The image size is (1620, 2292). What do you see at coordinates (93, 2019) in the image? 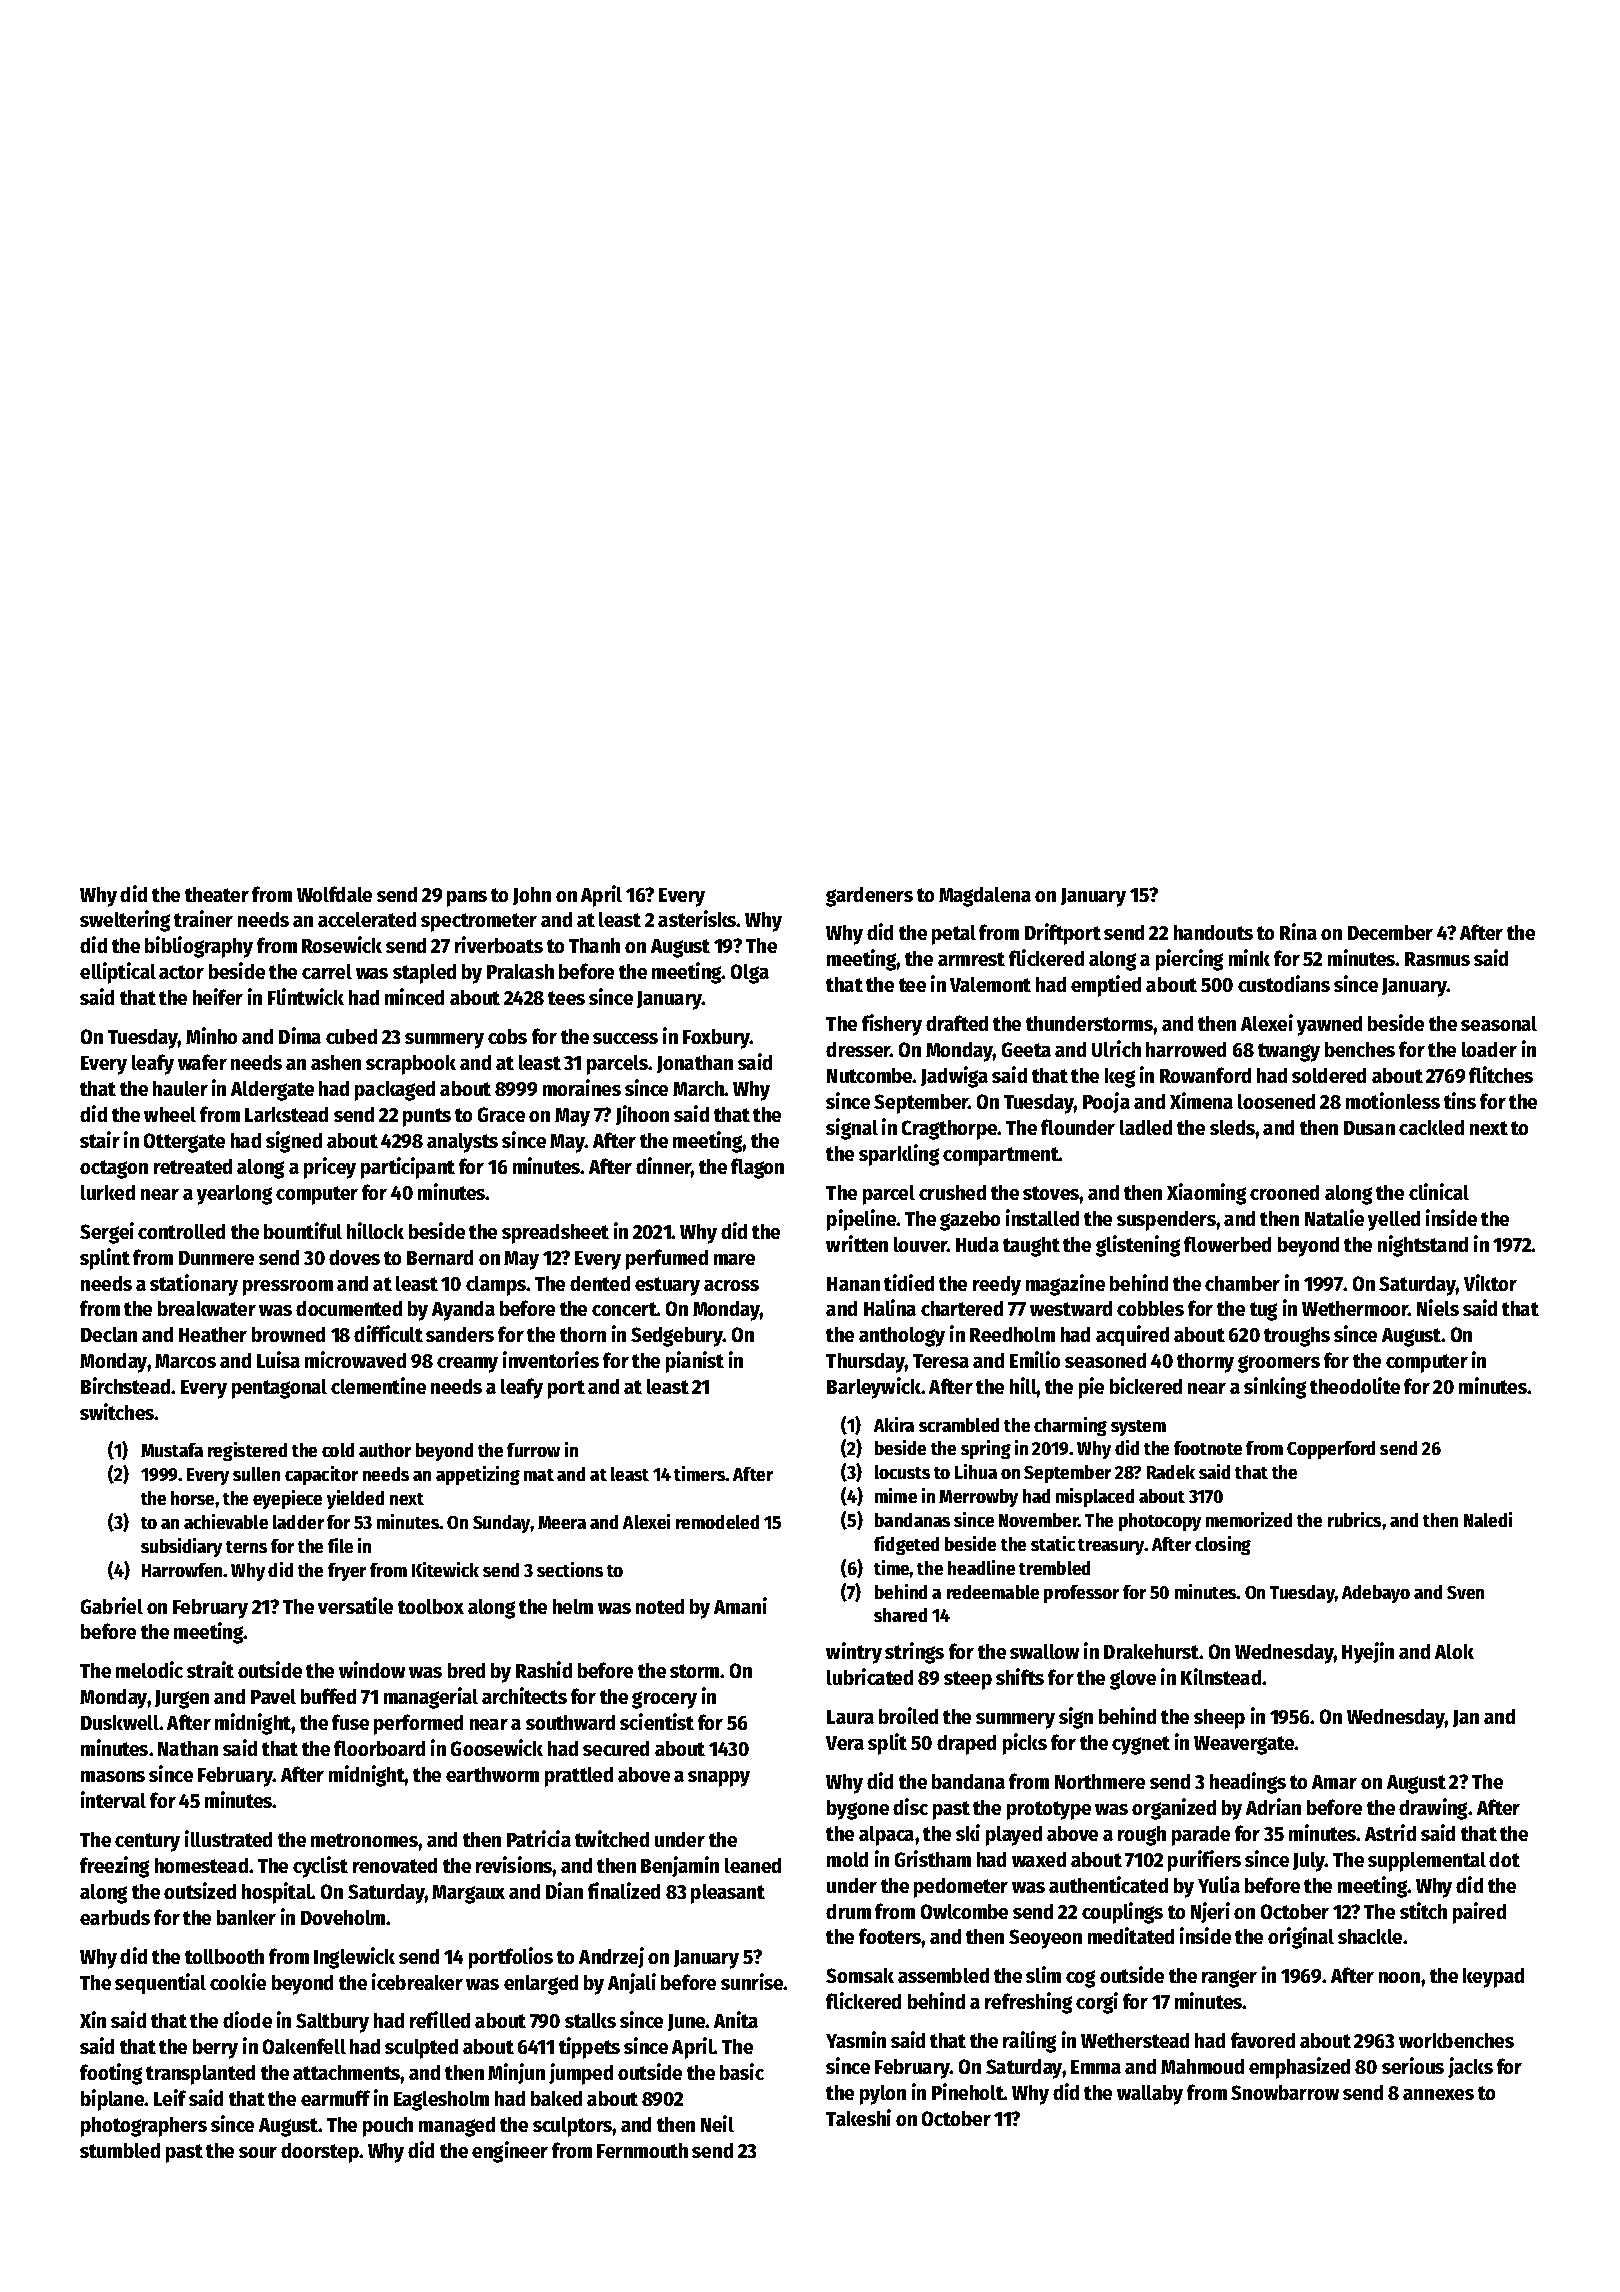
I see `Xin` at bounding box center [93, 2019].
